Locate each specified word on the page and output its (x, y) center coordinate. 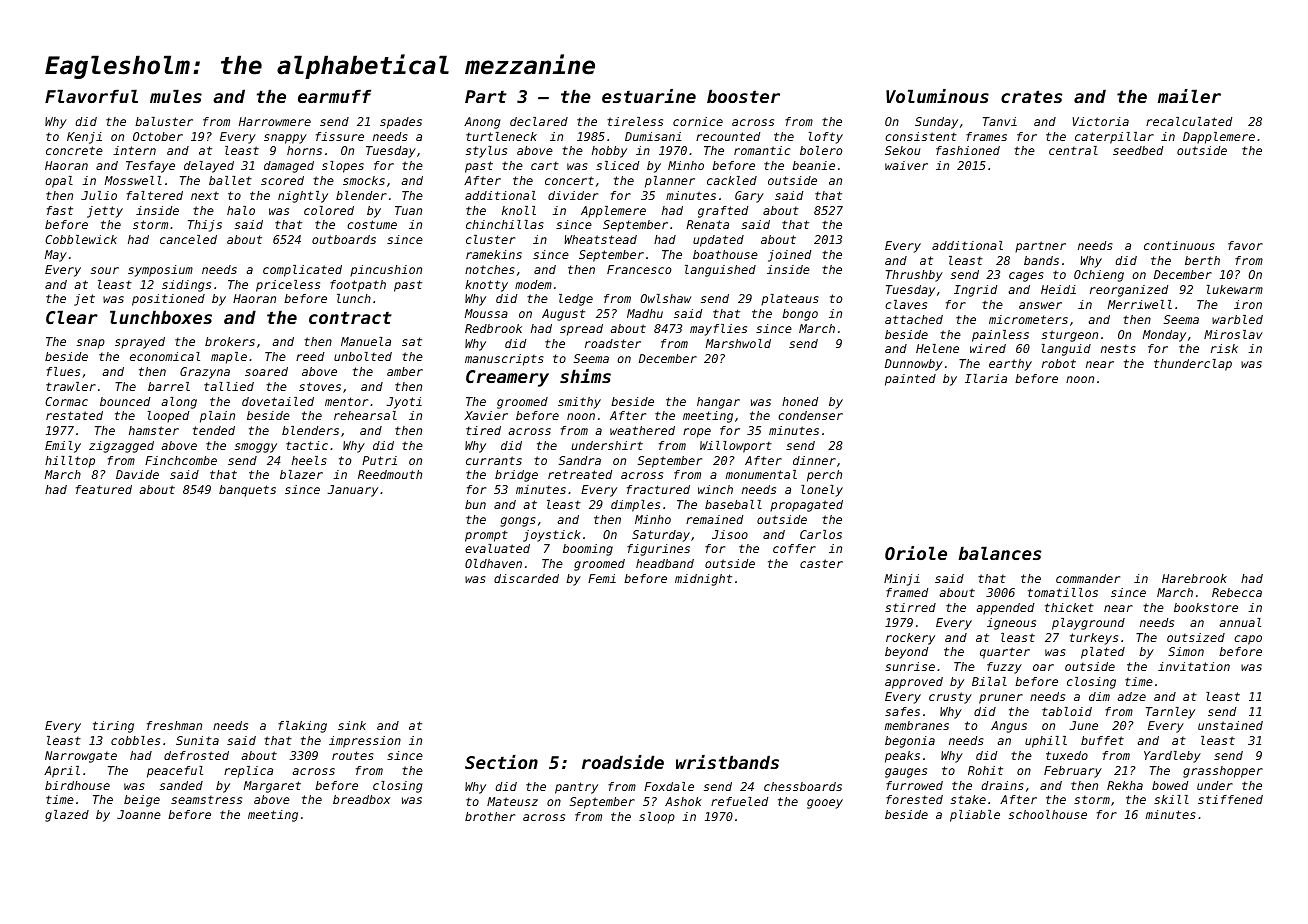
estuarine (649, 96)
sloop (657, 818)
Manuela (366, 341)
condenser (810, 415)
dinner (814, 460)
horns (304, 150)
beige (142, 801)
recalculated (1189, 121)
